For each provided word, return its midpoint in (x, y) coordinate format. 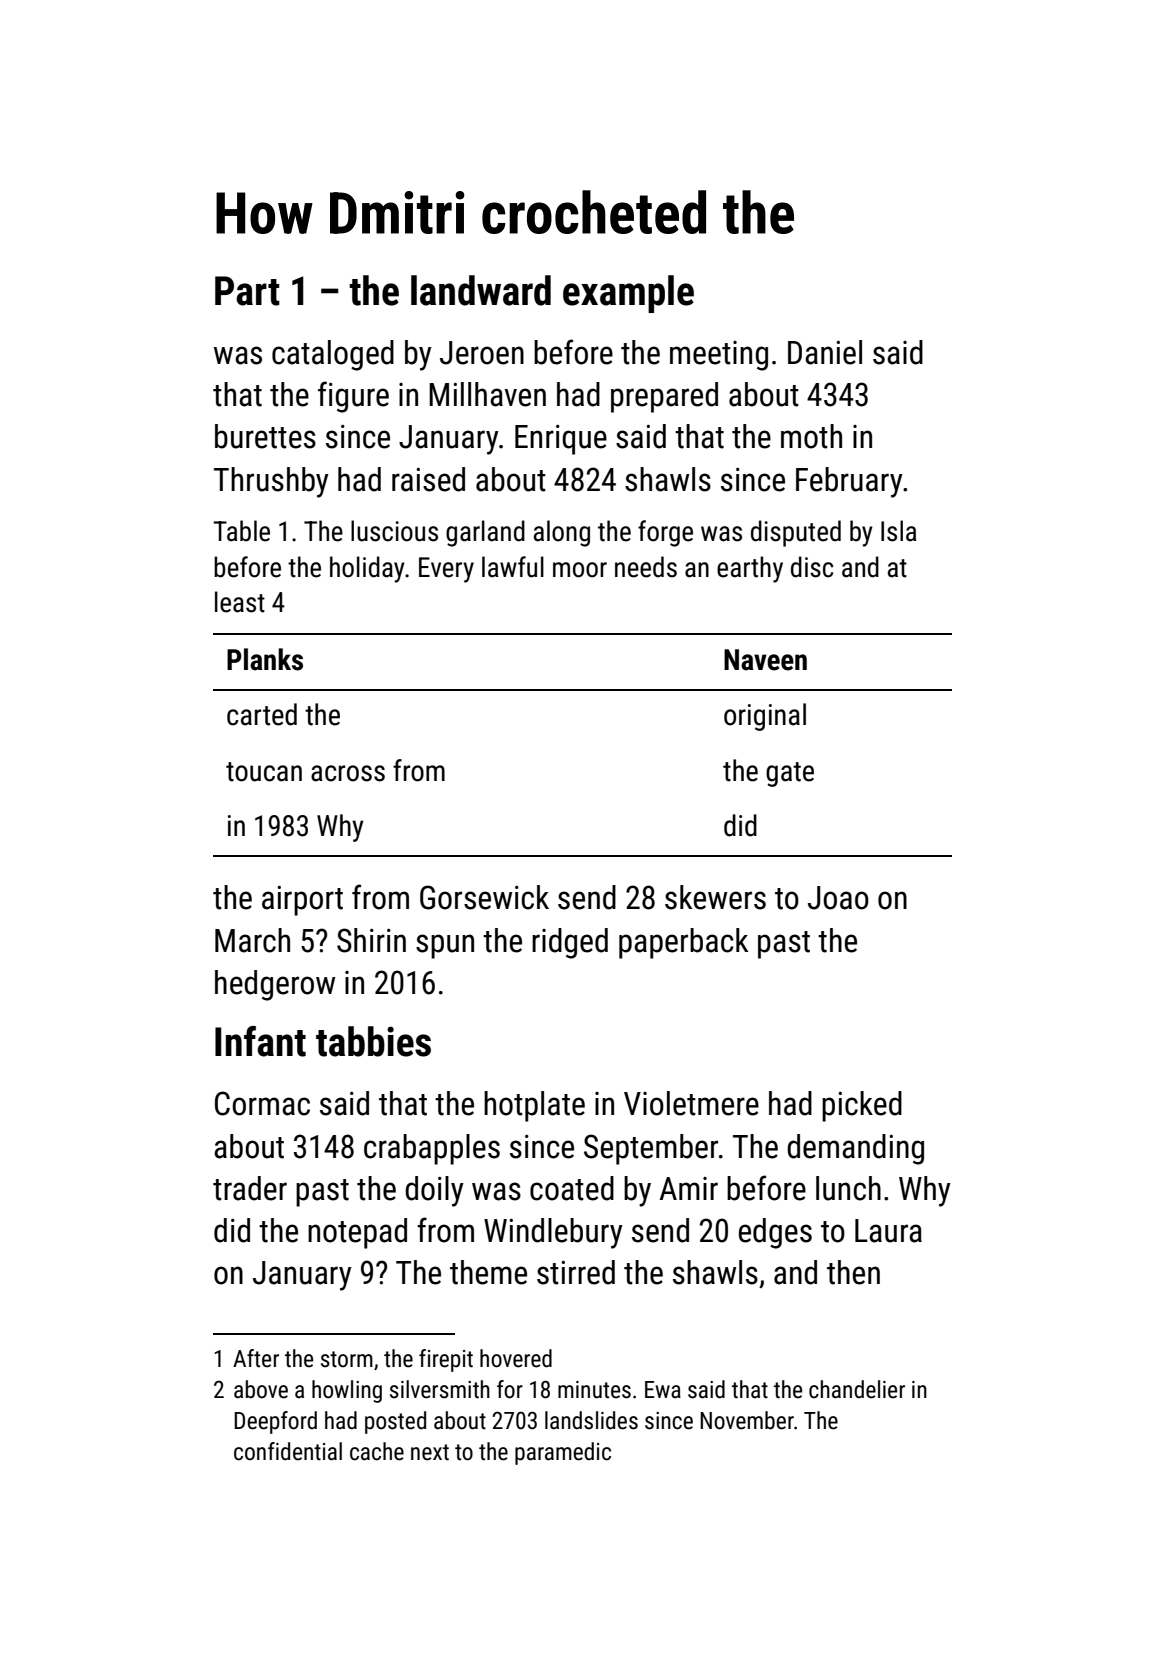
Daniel (825, 352)
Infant (260, 1041)
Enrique (561, 440)
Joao (838, 898)
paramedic (563, 1453)
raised (428, 479)
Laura (888, 1231)
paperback (683, 943)
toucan (264, 772)
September (651, 1149)
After (256, 1358)
